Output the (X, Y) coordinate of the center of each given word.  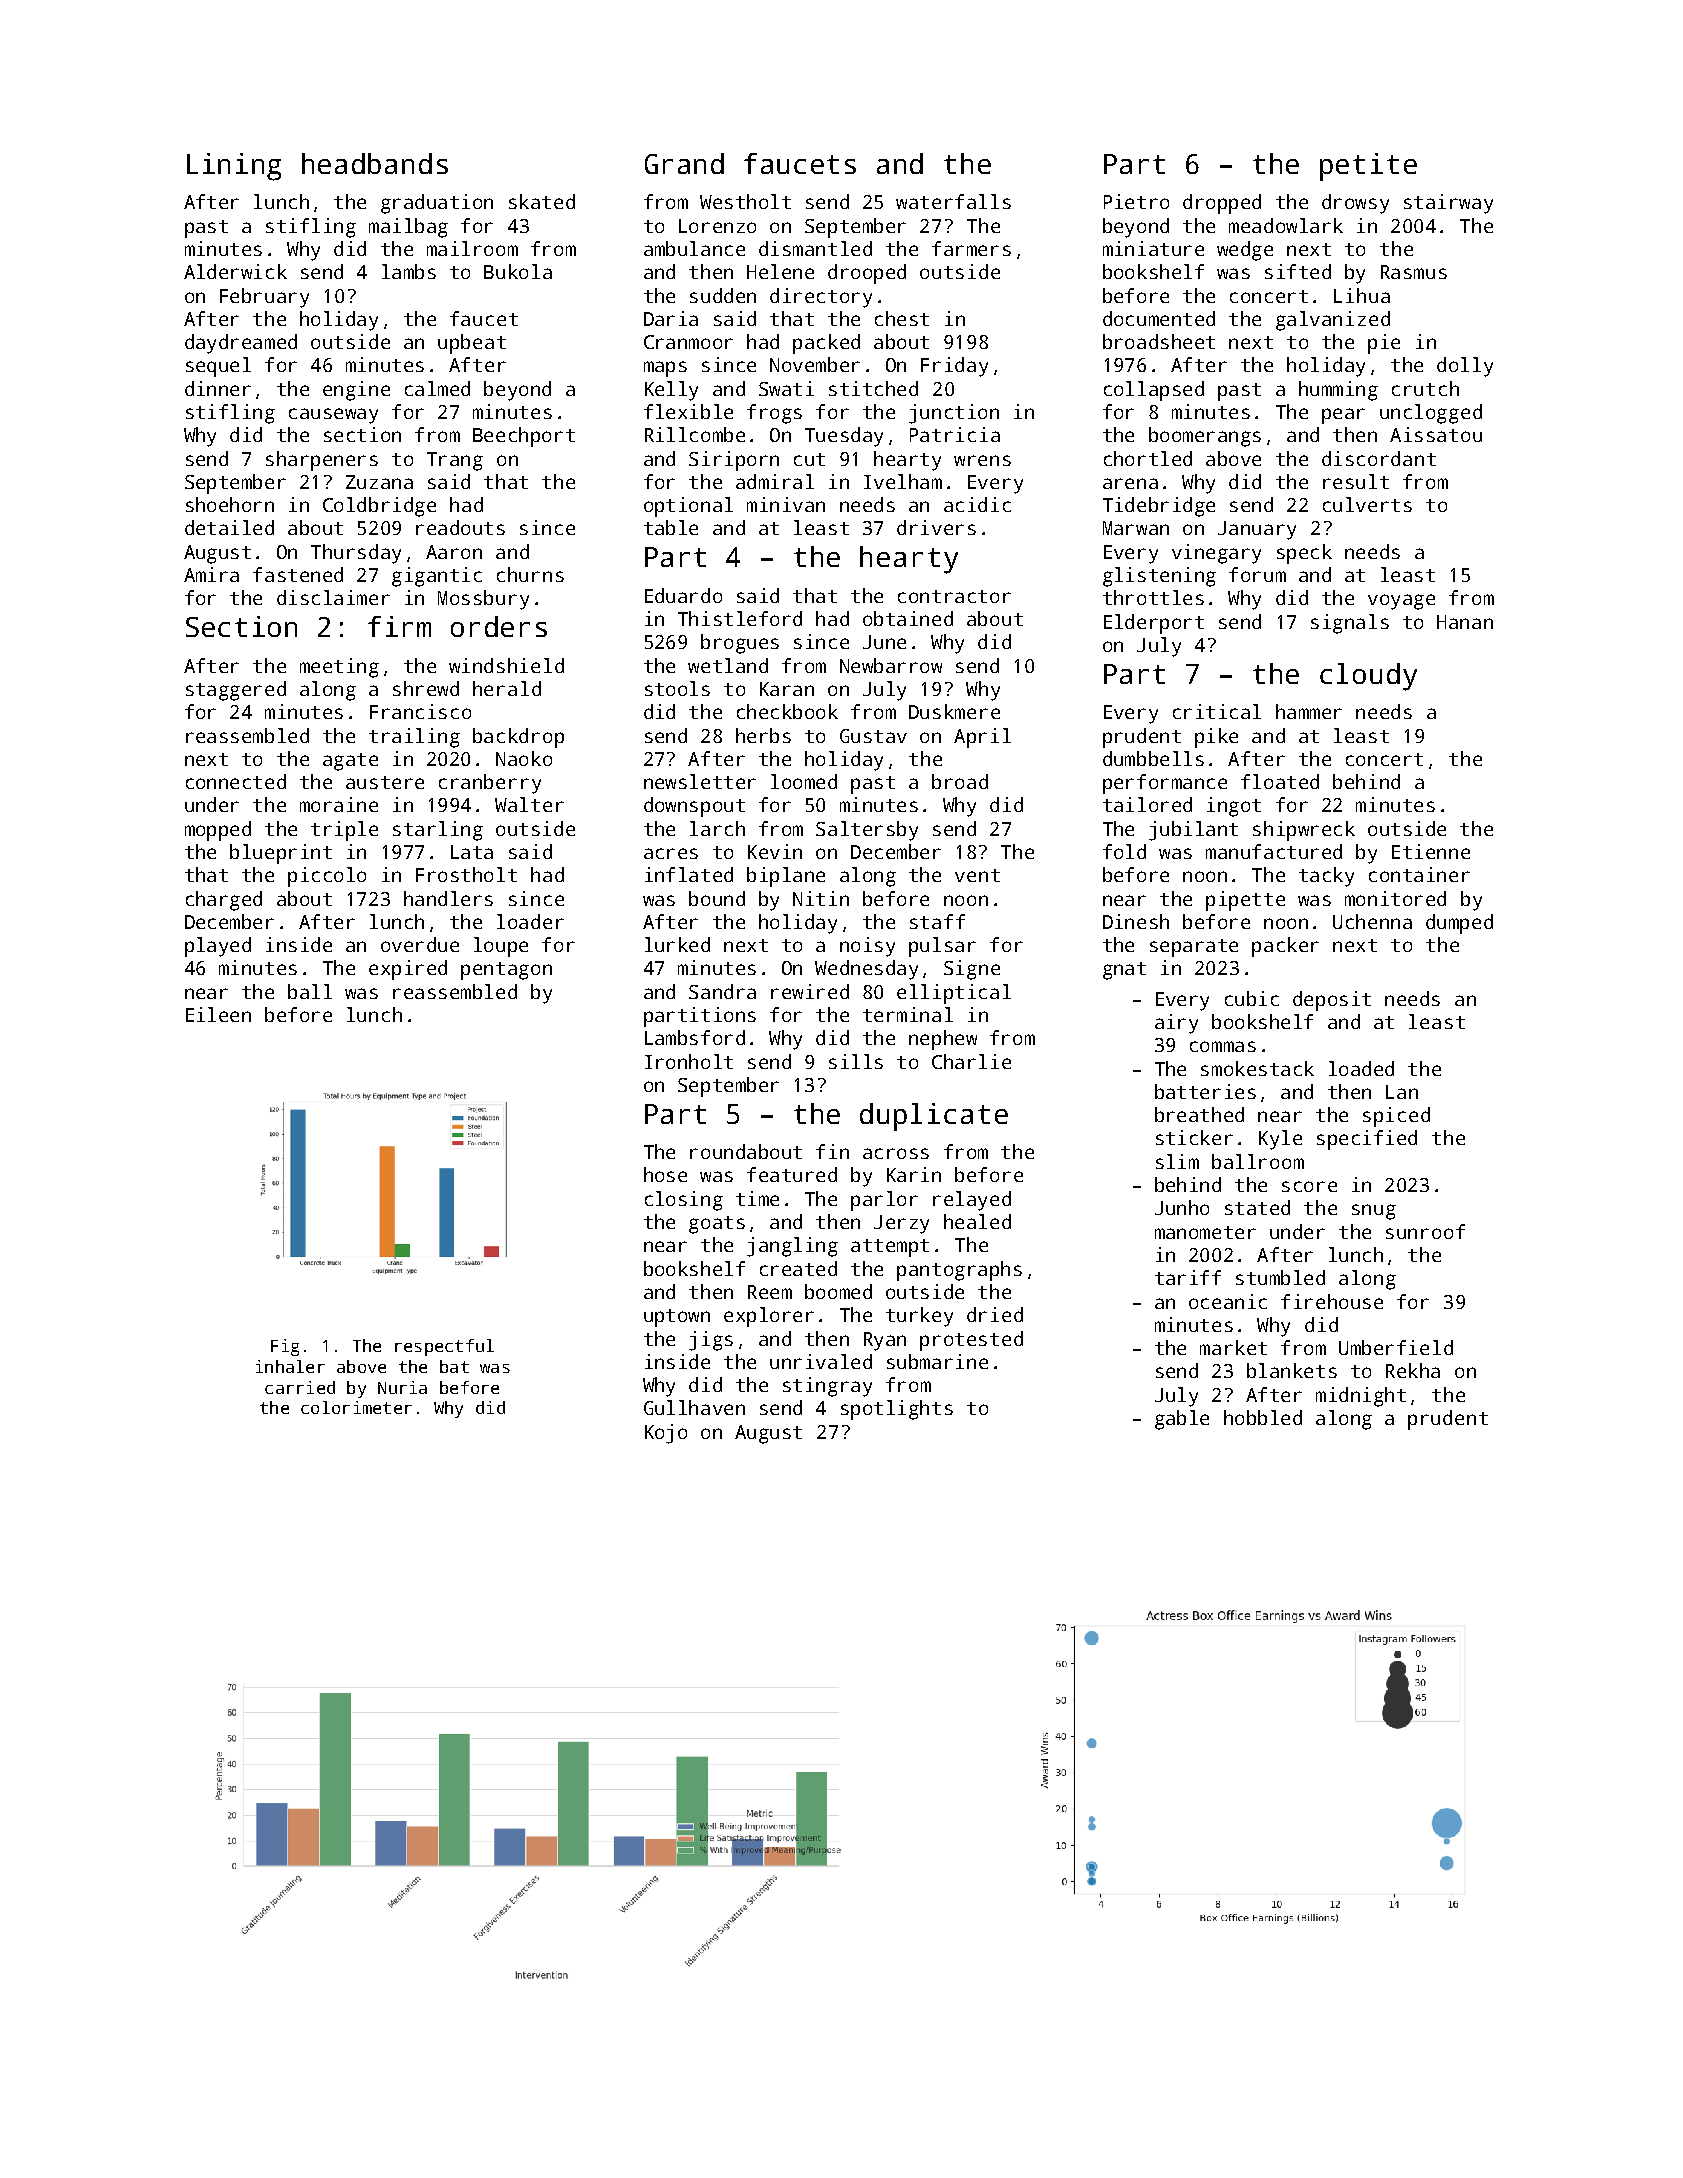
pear (1343, 416)
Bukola (518, 271)
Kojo (666, 1434)
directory (821, 298)
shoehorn (230, 504)
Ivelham (903, 481)
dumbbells (1153, 758)
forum (1257, 574)
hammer (1309, 711)
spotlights (897, 1410)
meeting (339, 668)
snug (1374, 1212)
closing (684, 1201)
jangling (792, 1247)
